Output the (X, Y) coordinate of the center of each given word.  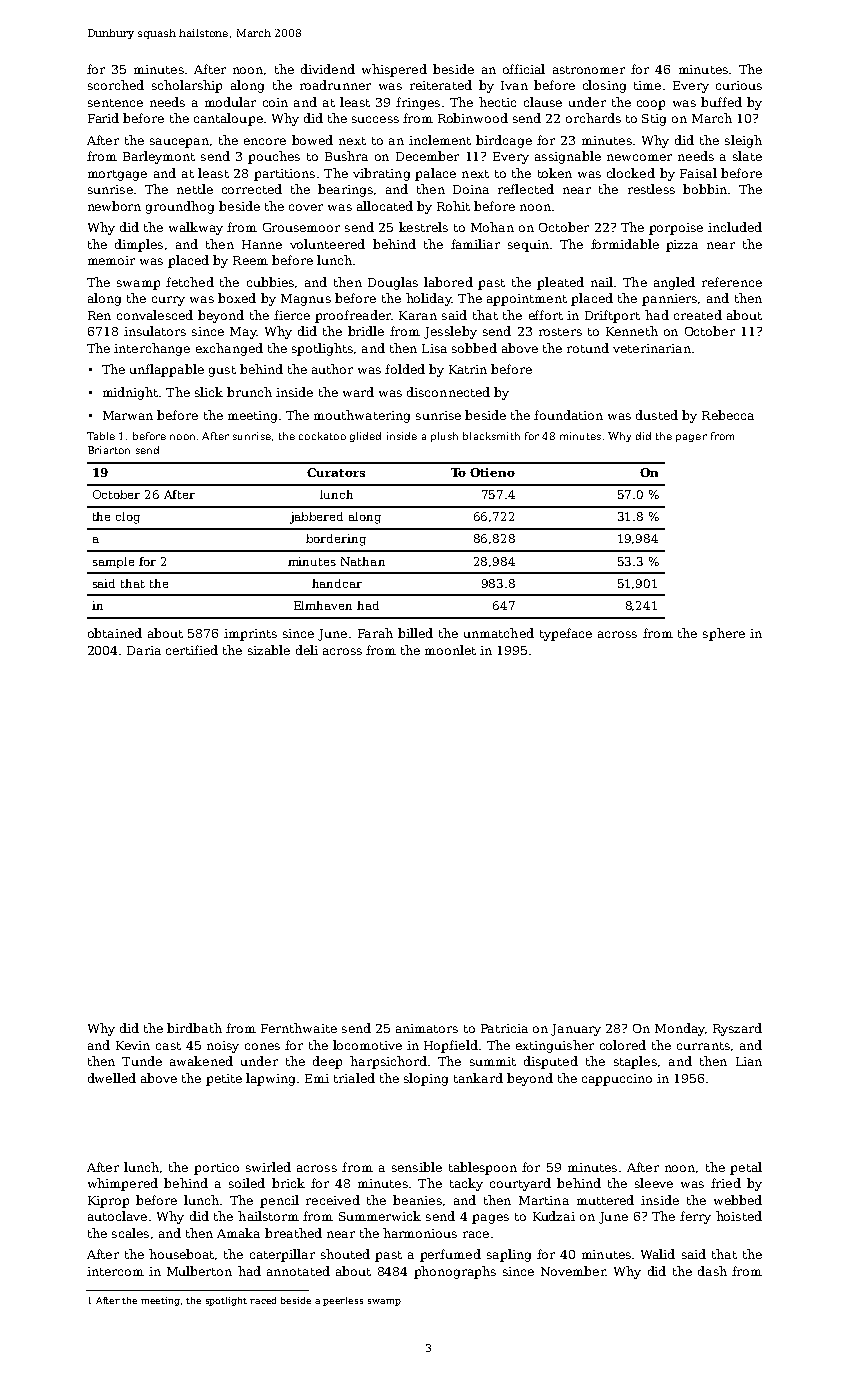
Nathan (363, 561)
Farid (103, 118)
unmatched (499, 633)
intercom (115, 1271)
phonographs (455, 1272)
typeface (566, 634)
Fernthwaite (299, 1028)
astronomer (589, 70)
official (524, 69)
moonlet (450, 650)
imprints (250, 635)
